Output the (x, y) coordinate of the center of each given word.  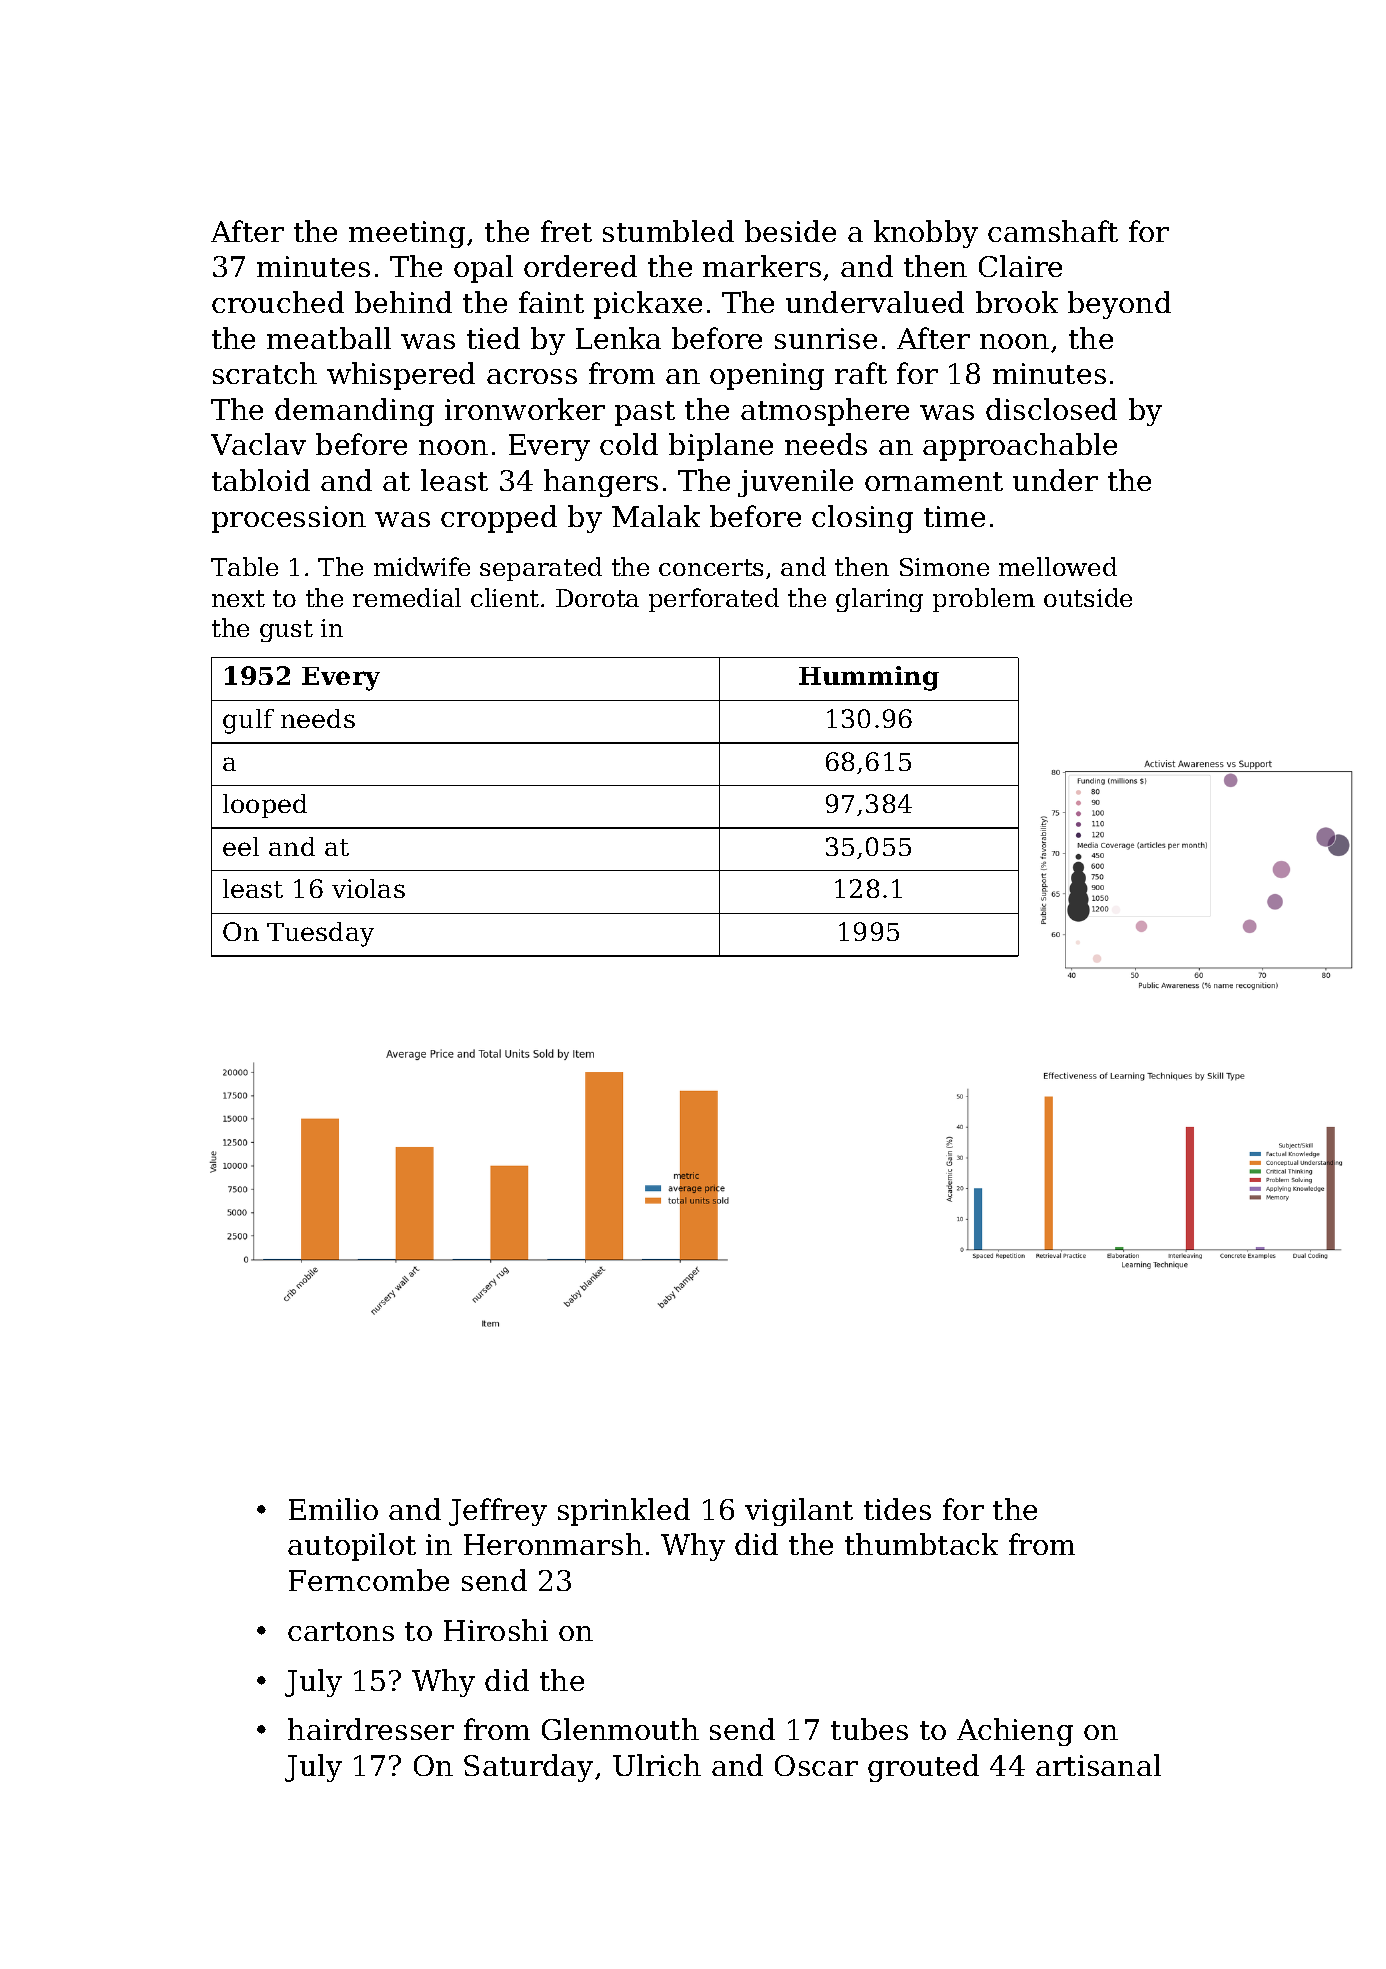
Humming (869, 678)
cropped (499, 519)
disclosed (1051, 409)
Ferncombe (369, 1580)
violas (368, 888)
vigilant (799, 1512)
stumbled (668, 231)
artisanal (1098, 1765)
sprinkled (624, 1512)
